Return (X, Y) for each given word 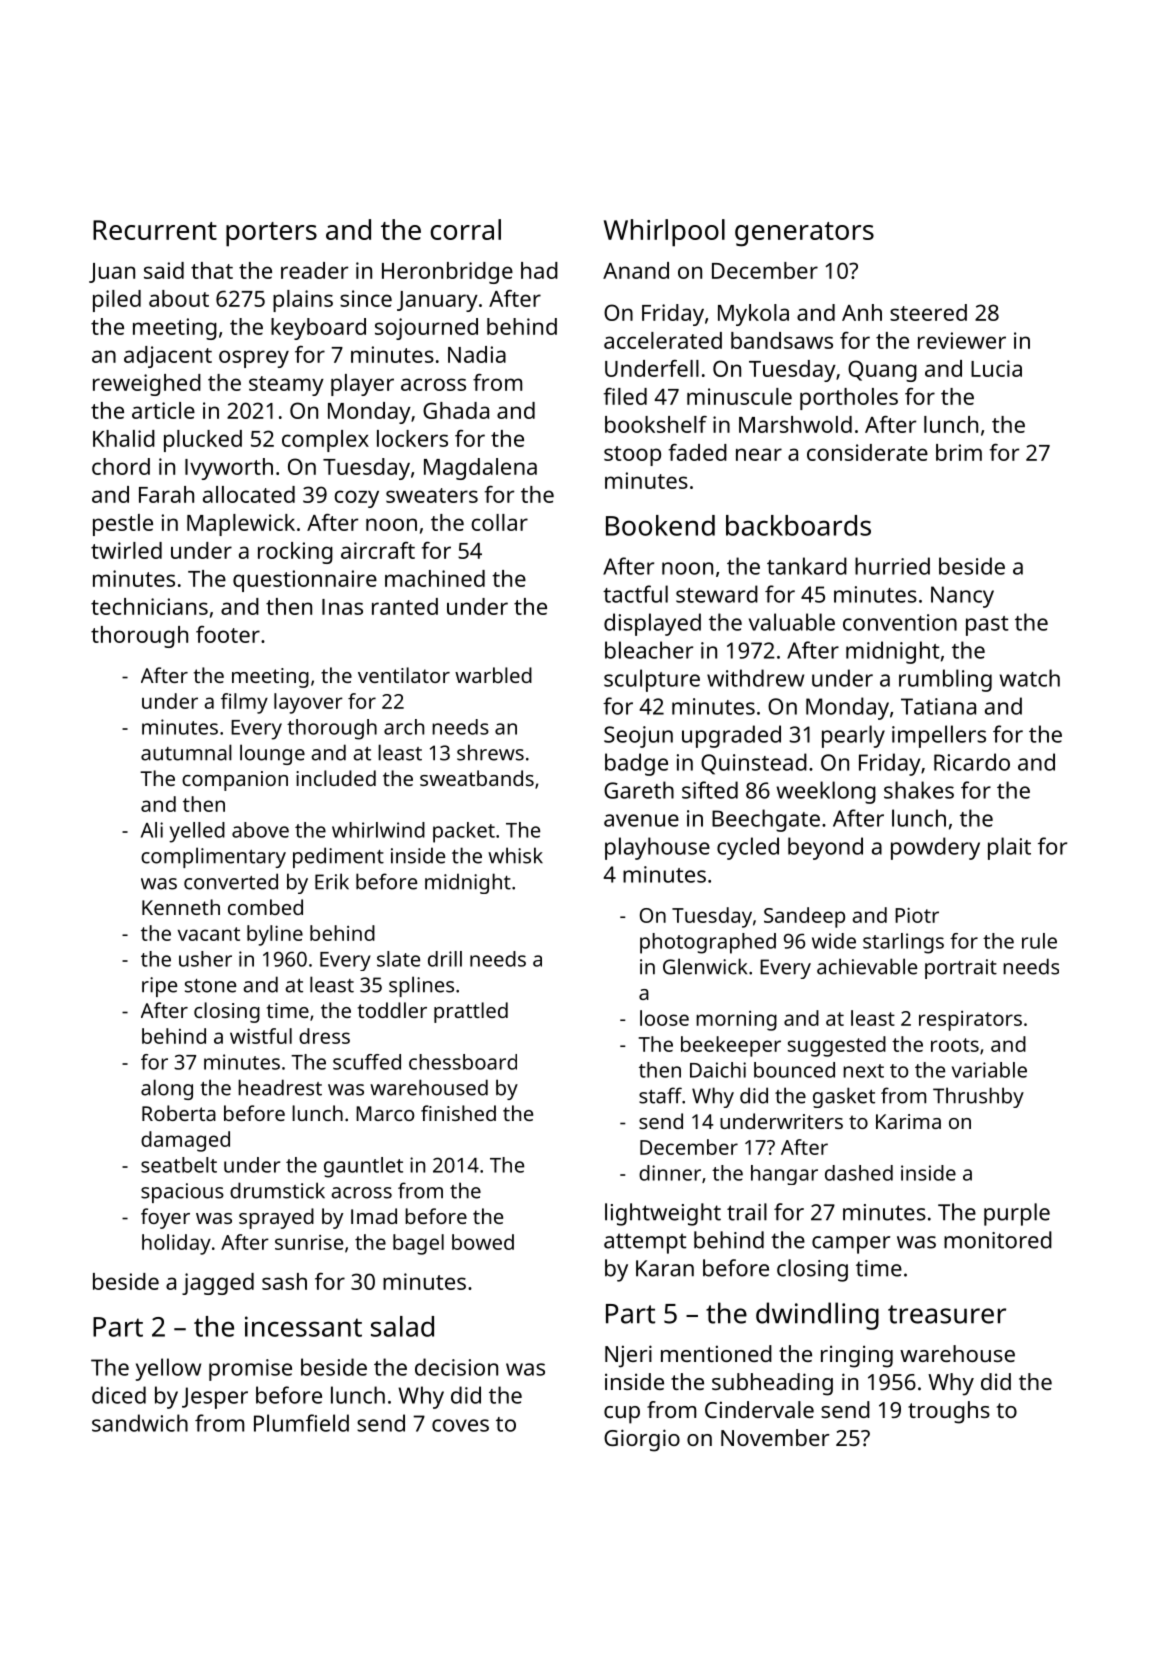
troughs (949, 1412)
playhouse (657, 848)
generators (804, 234)
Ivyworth (229, 469)
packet (464, 832)
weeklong (826, 792)
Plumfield (301, 1423)
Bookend (660, 525)
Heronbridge (447, 273)
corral (465, 229)
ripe (159, 987)
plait (1009, 848)
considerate (867, 452)
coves (460, 1425)
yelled (197, 832)
